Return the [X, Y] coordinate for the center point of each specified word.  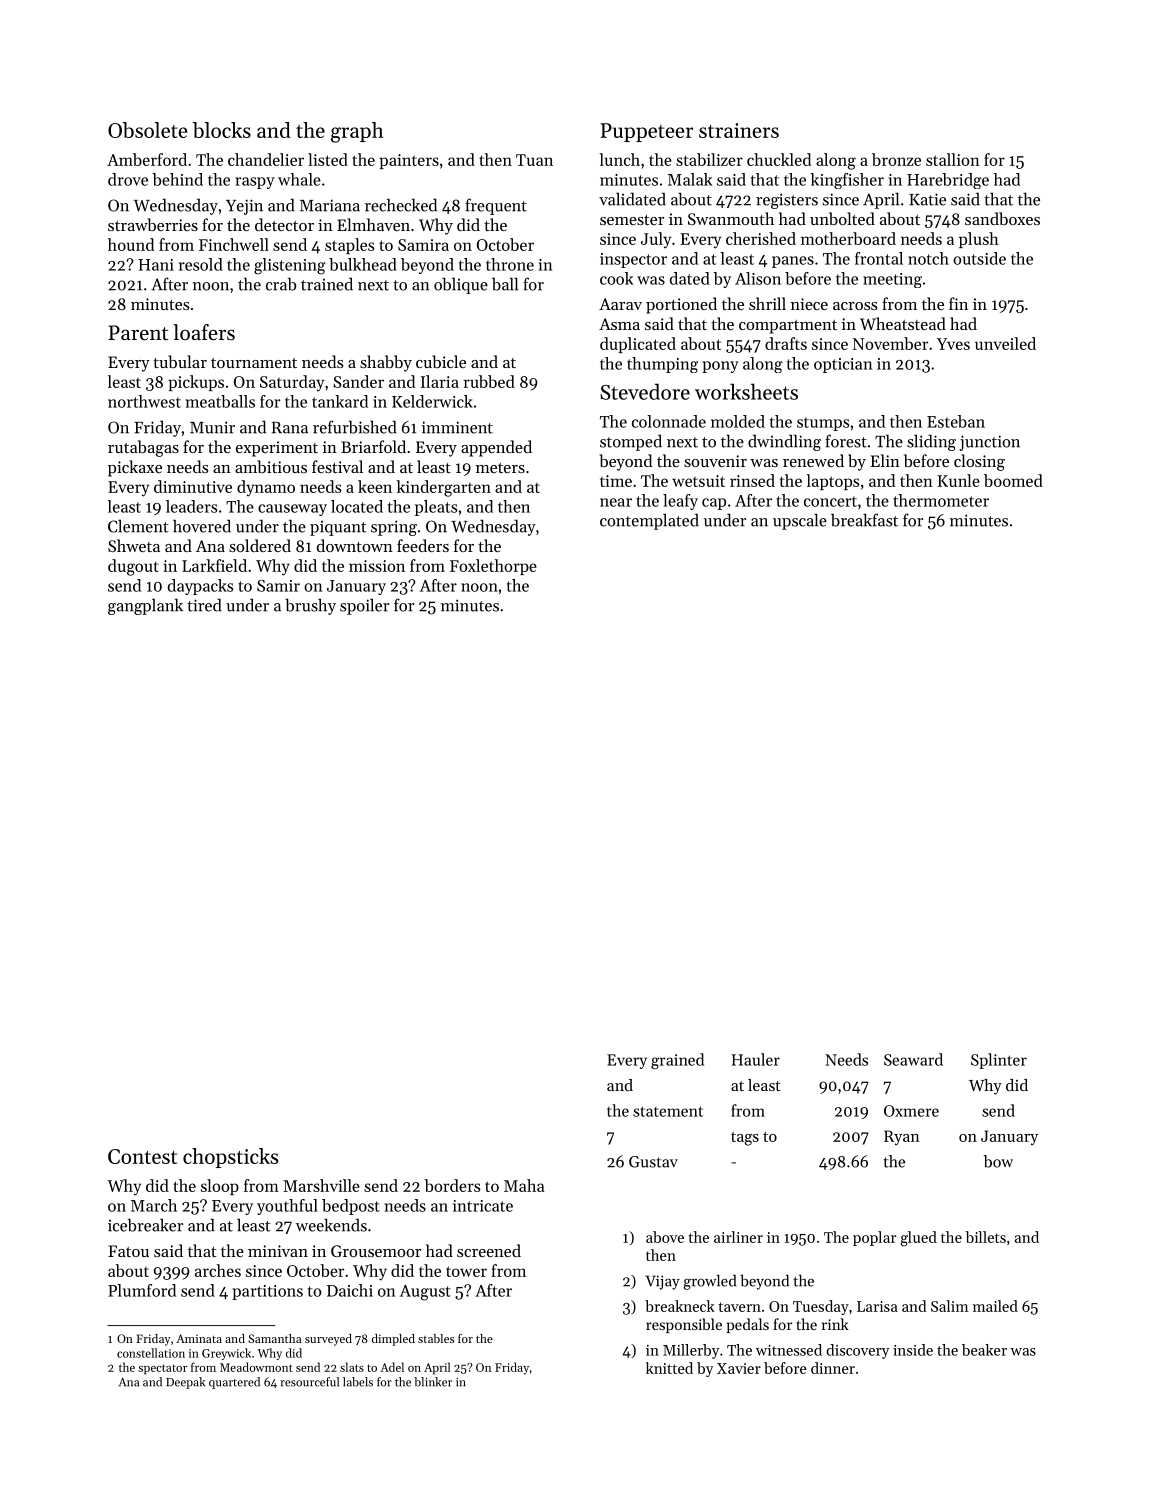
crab [281, 284]
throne [510, 264]
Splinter [999, 1061]
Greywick [226, 1354]
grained [677, 1061]
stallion [953, 159]
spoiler [364, 606]
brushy [310, 606]
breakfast [864, 520]
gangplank [145, 606]
